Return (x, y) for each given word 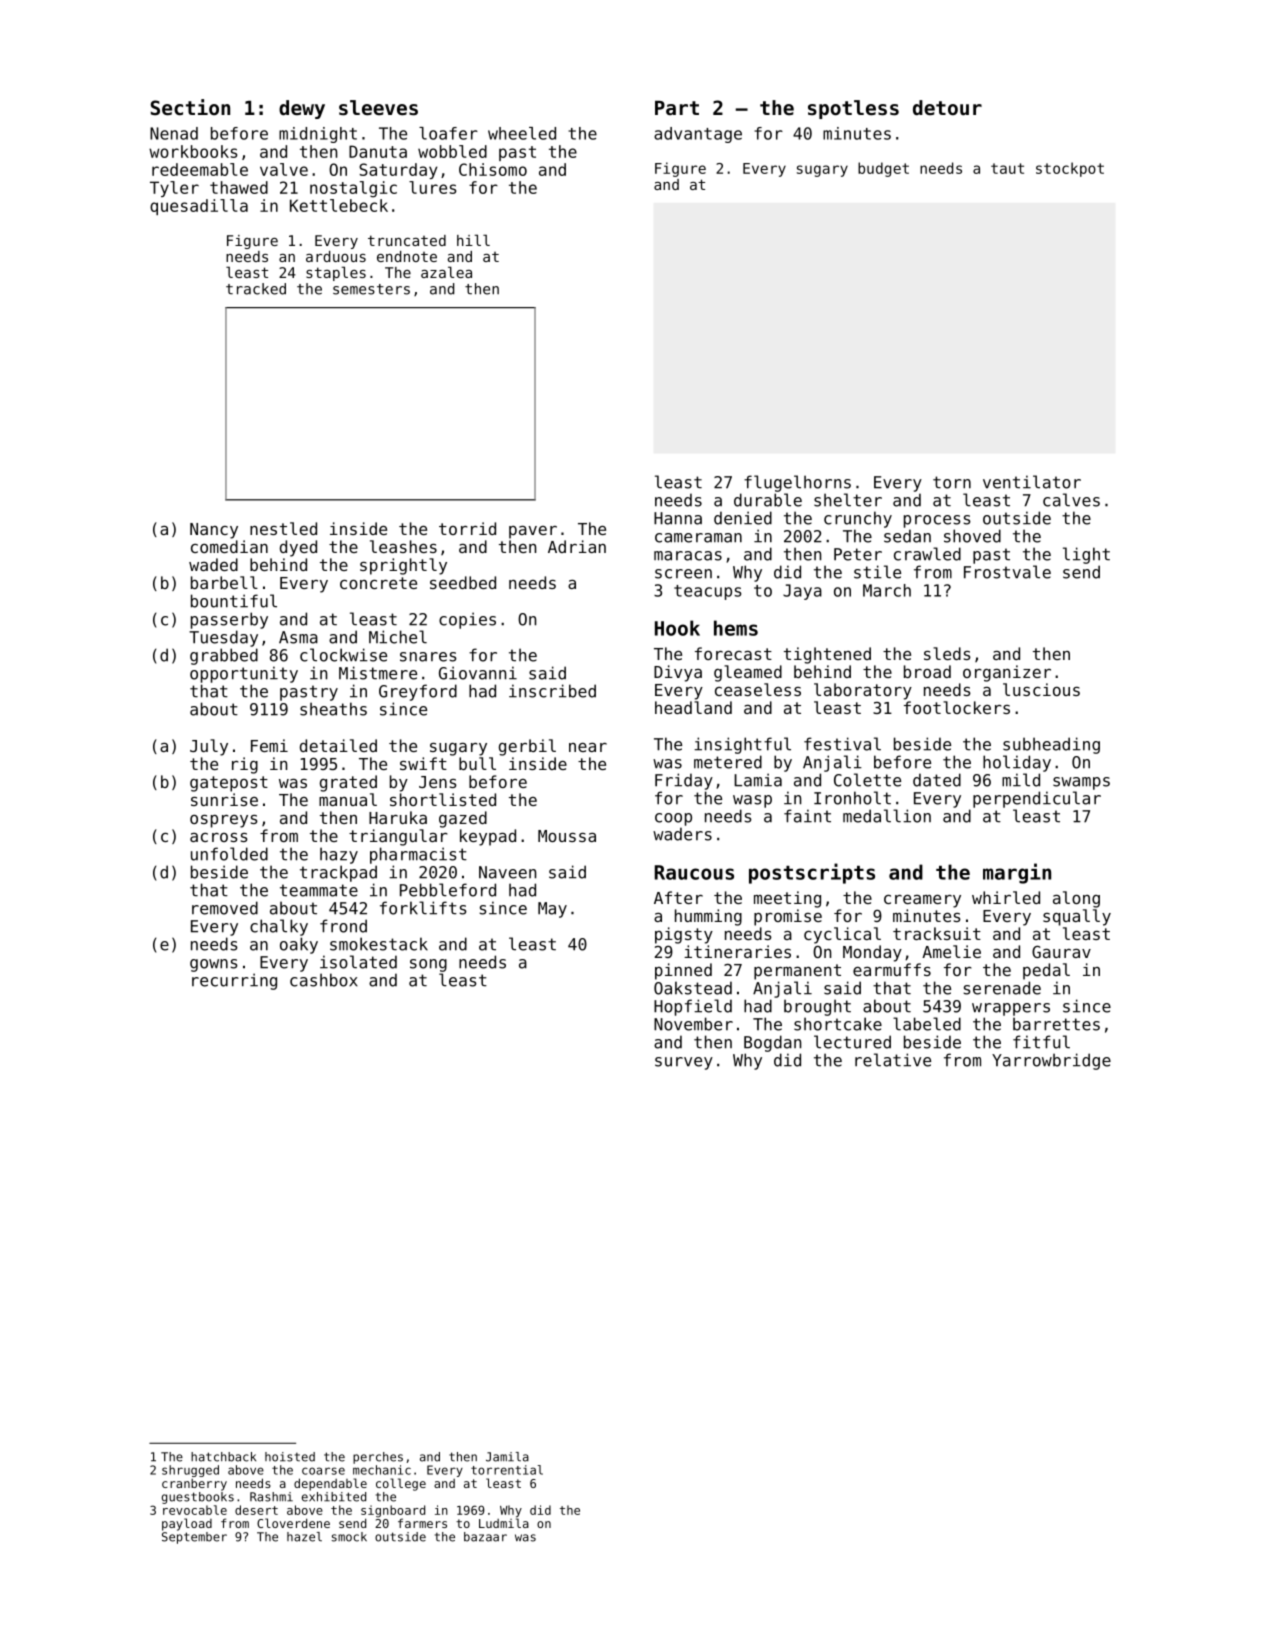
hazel (304, 1537)
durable (768, 500)
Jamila (507, 1457)
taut (1007, 168)
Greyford (418, 692)
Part (677, 108)
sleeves (378, 108)
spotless (853, 109)
